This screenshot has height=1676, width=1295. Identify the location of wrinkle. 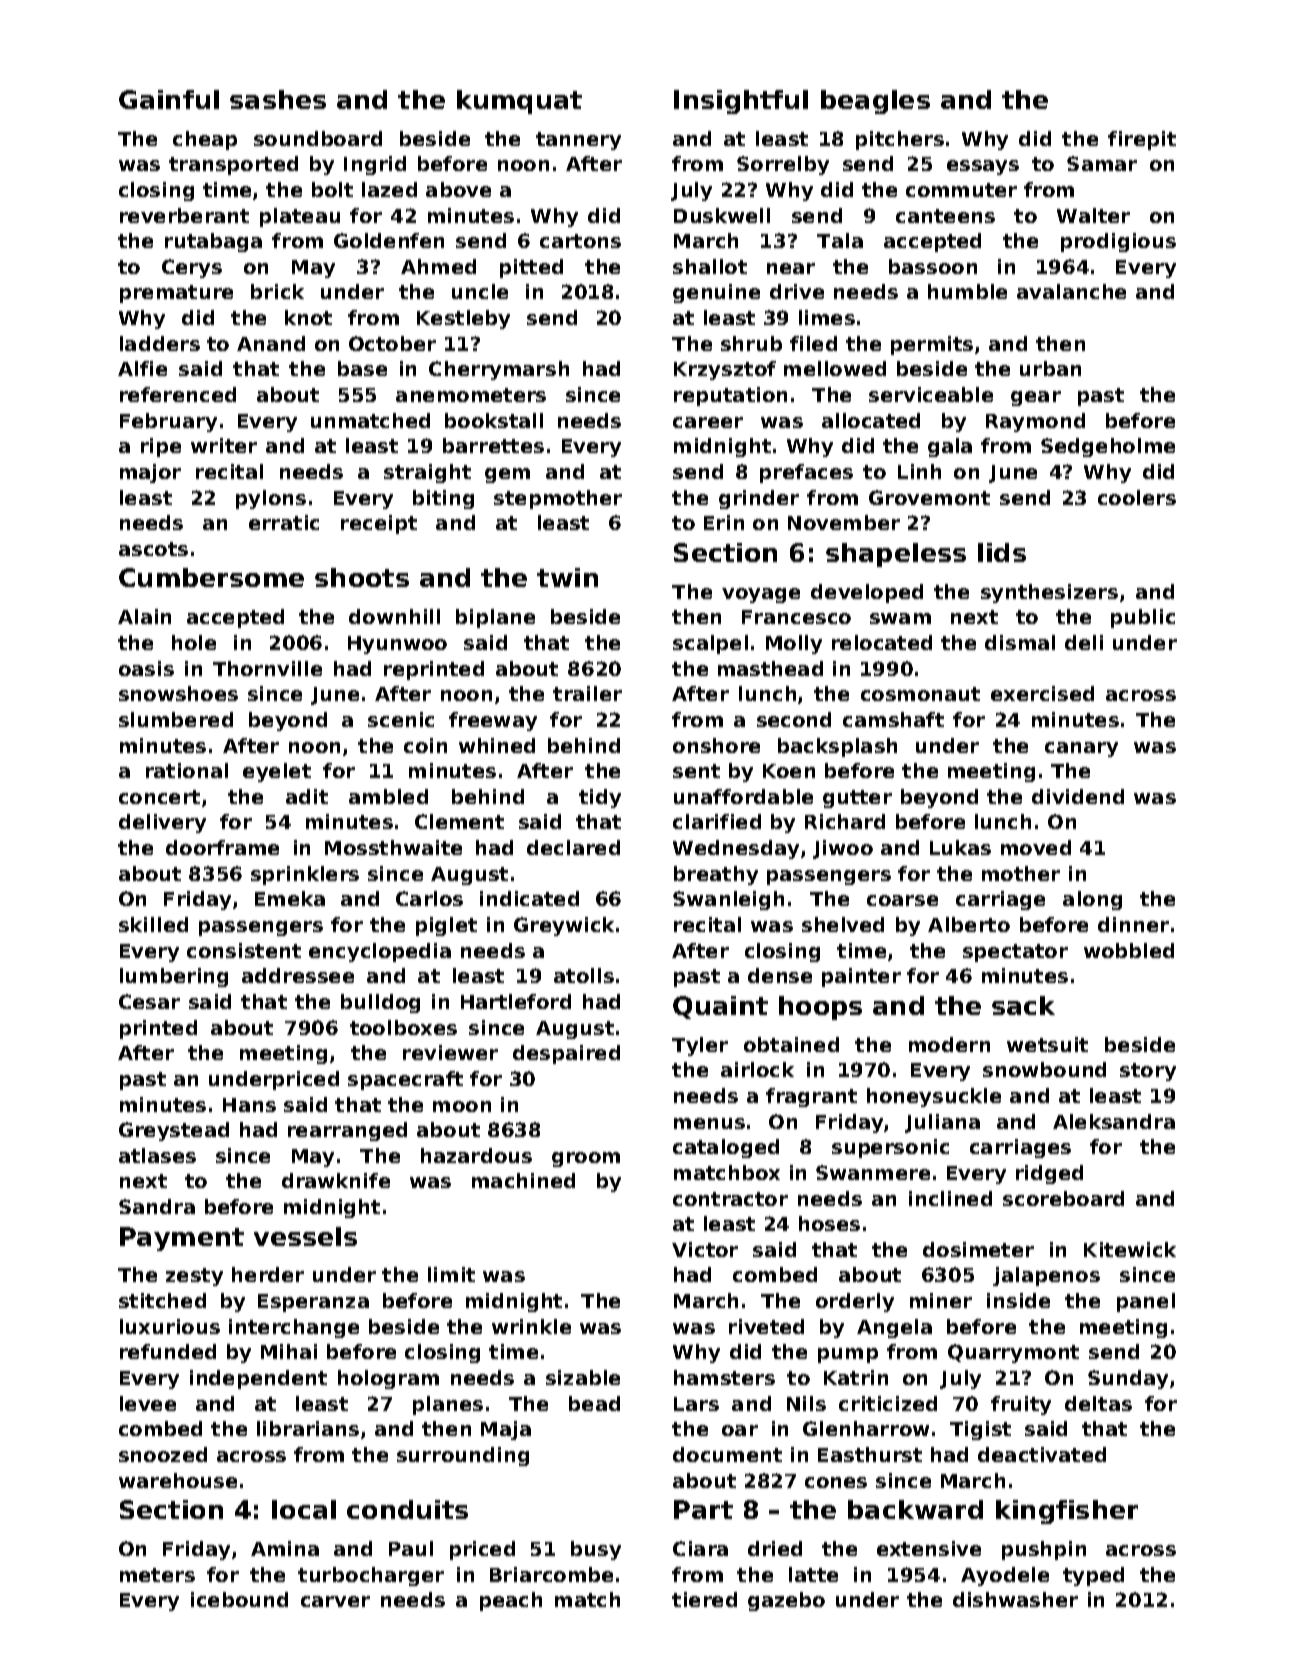
(531, 1326).
